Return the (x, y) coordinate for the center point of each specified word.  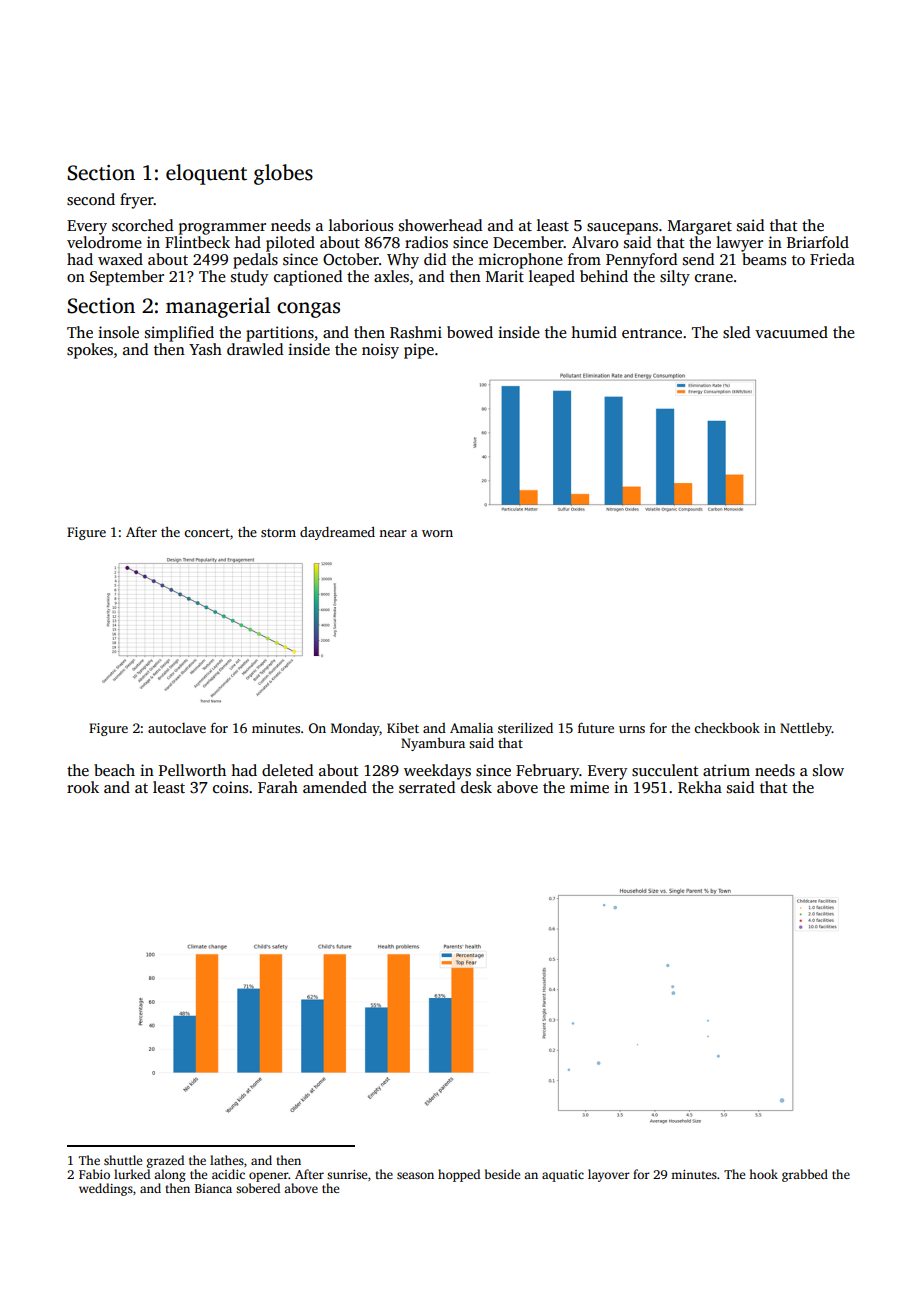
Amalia (471, 728)
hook (763, 1174)
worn (437, 533)
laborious (361, 225)
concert (207, 532)
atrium (726, 770)
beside (502, 1174)
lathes (227, 1160)
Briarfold (818, 242)
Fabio (94, 1174)
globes (283, 174)
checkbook (727, 727)
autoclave (177, 728)
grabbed (805, 1175)
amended (335, 787)
